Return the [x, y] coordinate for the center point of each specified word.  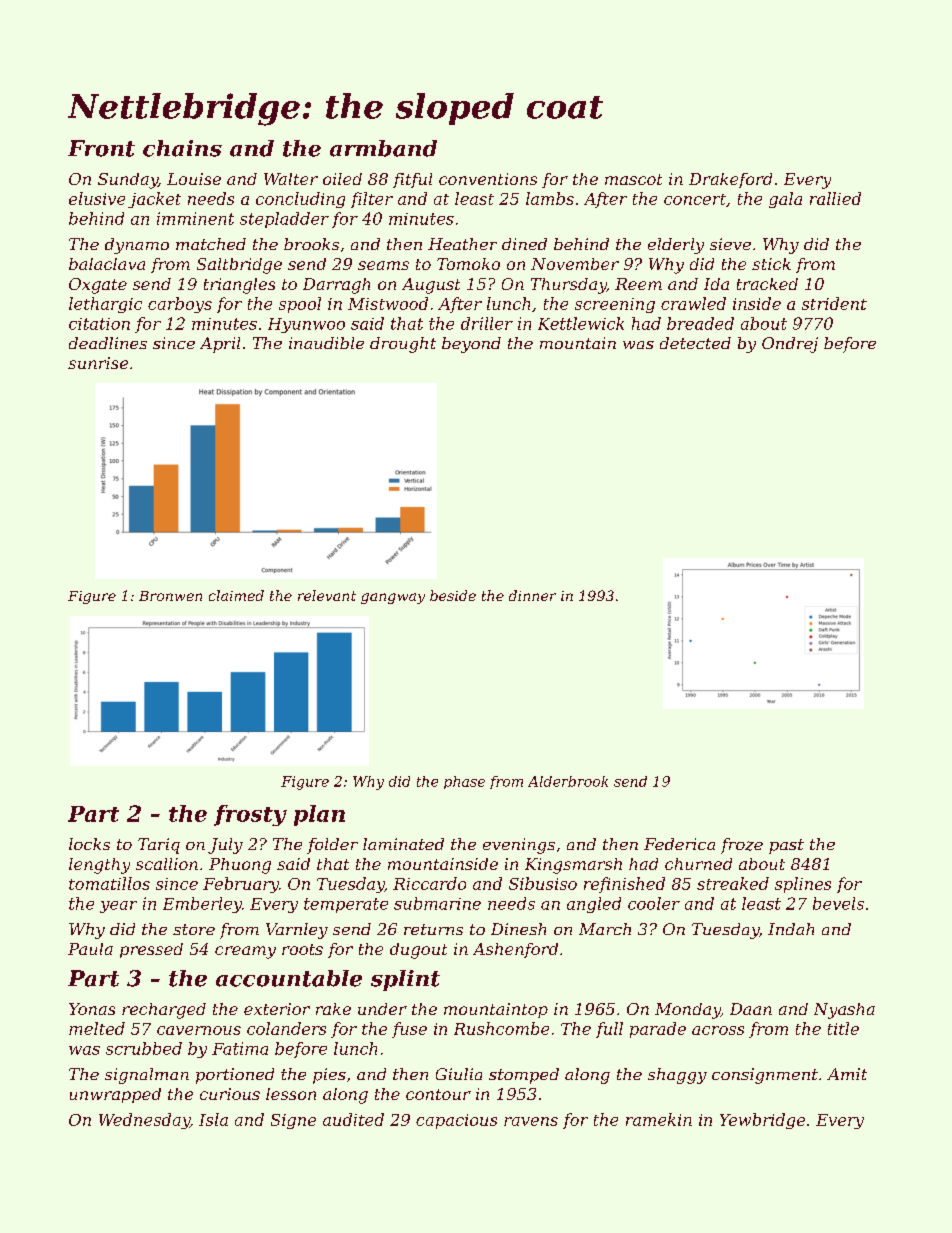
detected [695, 343]
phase [464, 782]
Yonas [92, 1009]
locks [89, 844]
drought [403, 345]
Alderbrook [568, 781]
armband [383, 148]
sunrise [98, 363]
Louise [194, 179]
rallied [835, 198]
